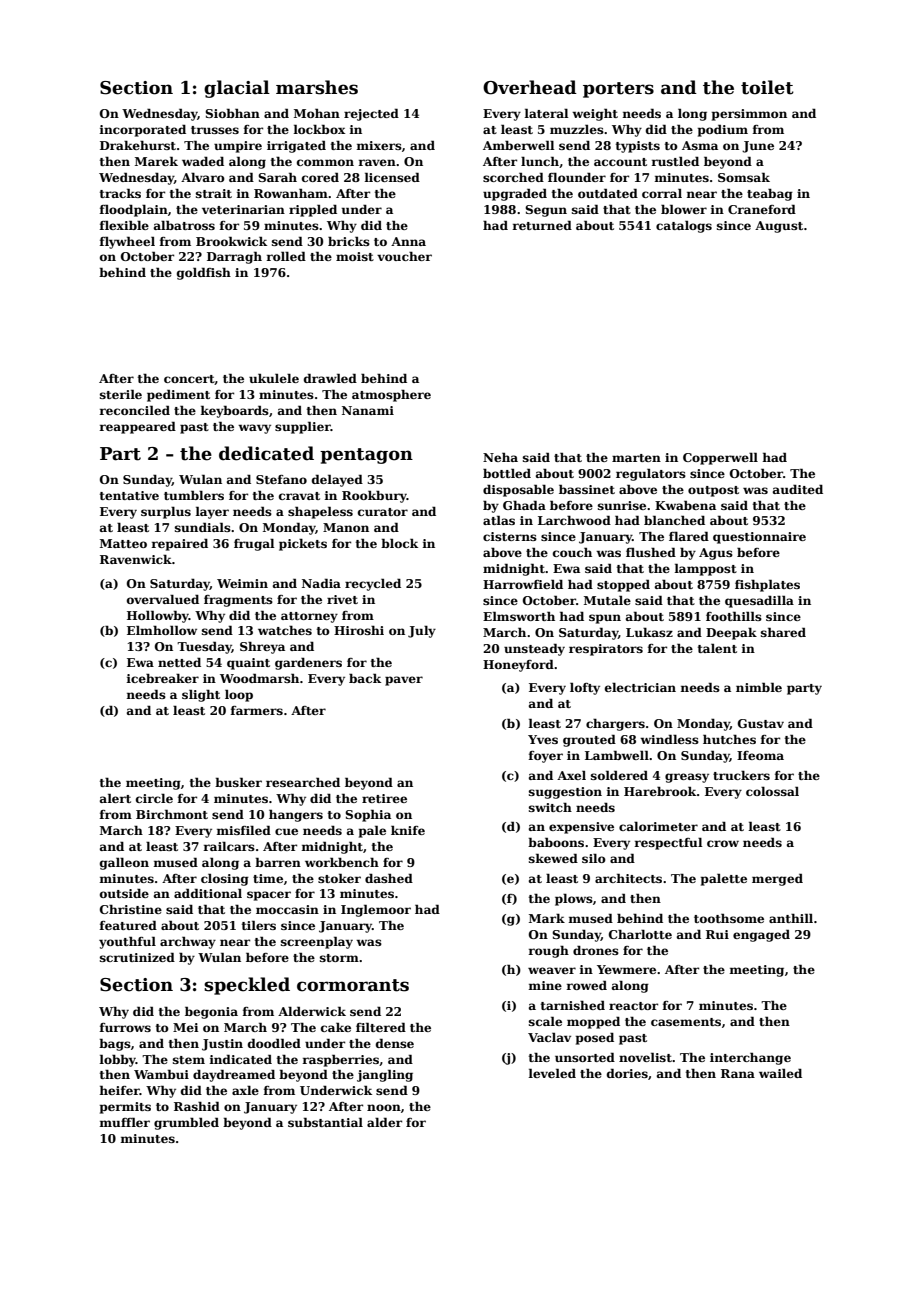 The width and height of the screenshot is (924, 1308). Describe the element at coordinates (125, 1027) in the screenshot. I see `furrows` at that location.
